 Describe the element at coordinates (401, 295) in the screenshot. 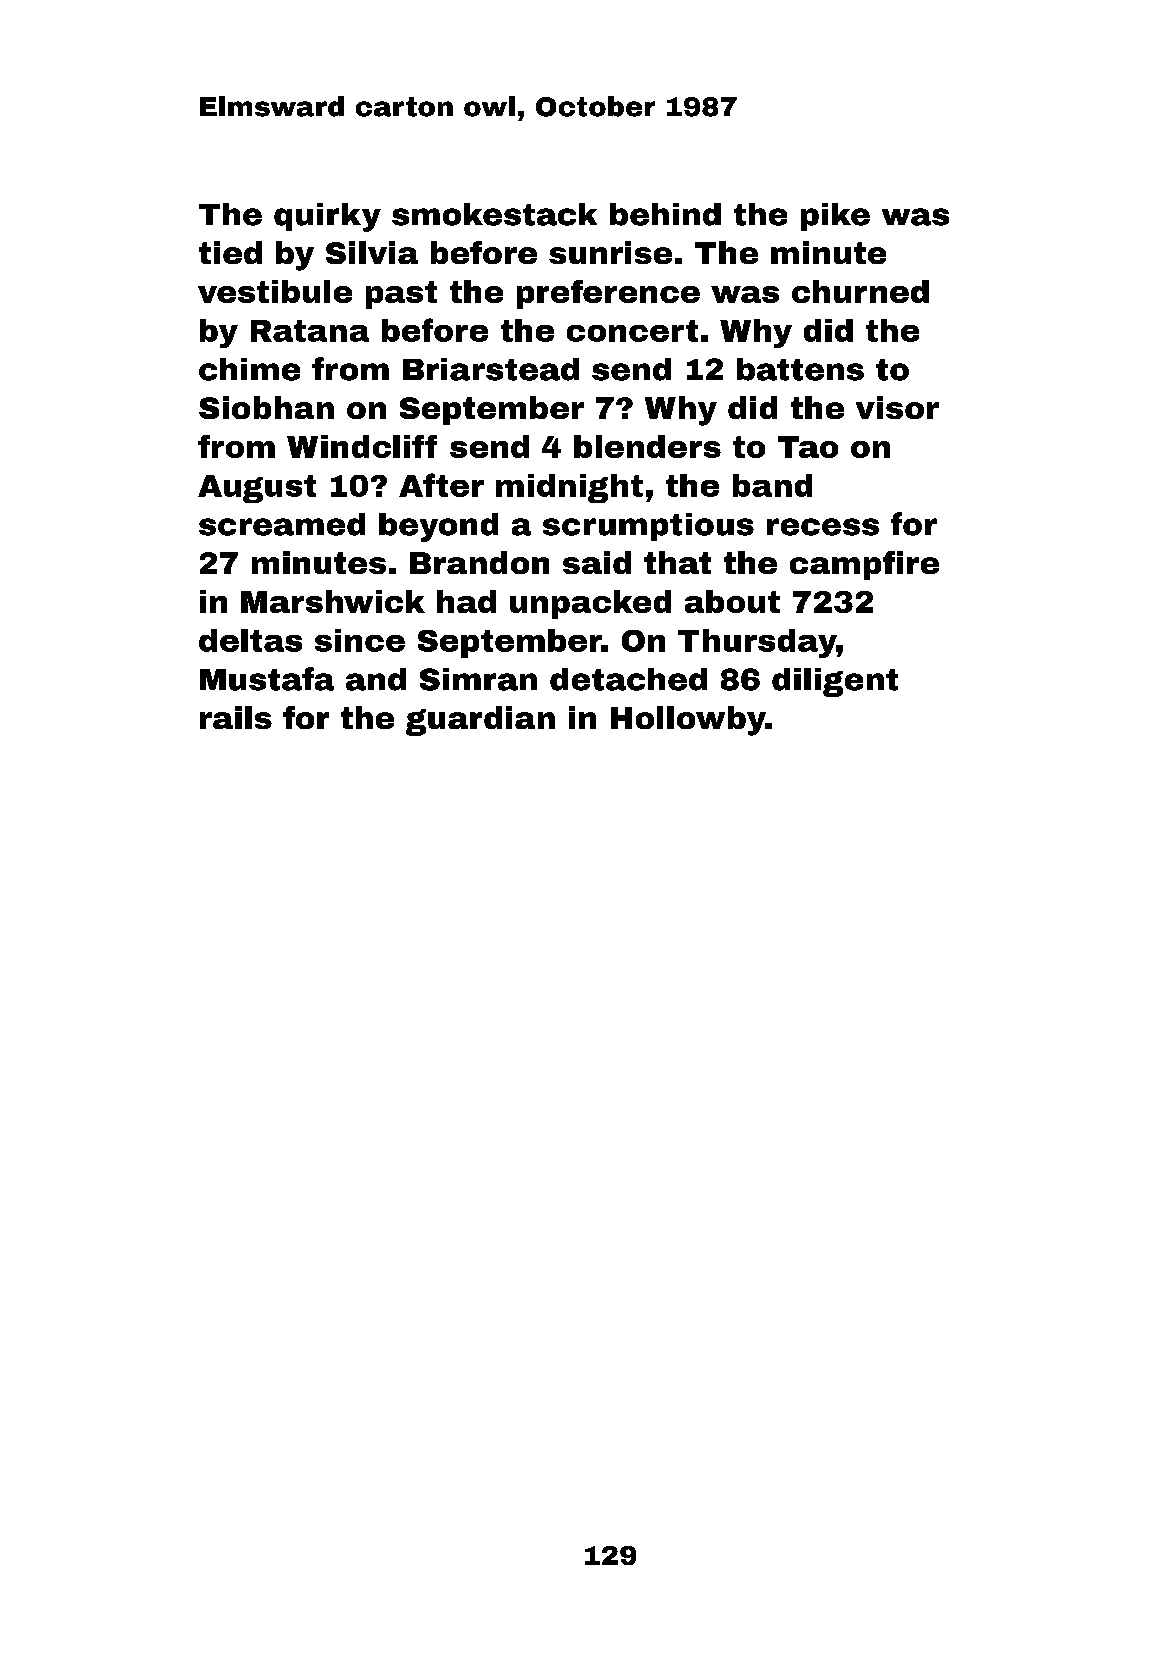

I see `past` at that location.
